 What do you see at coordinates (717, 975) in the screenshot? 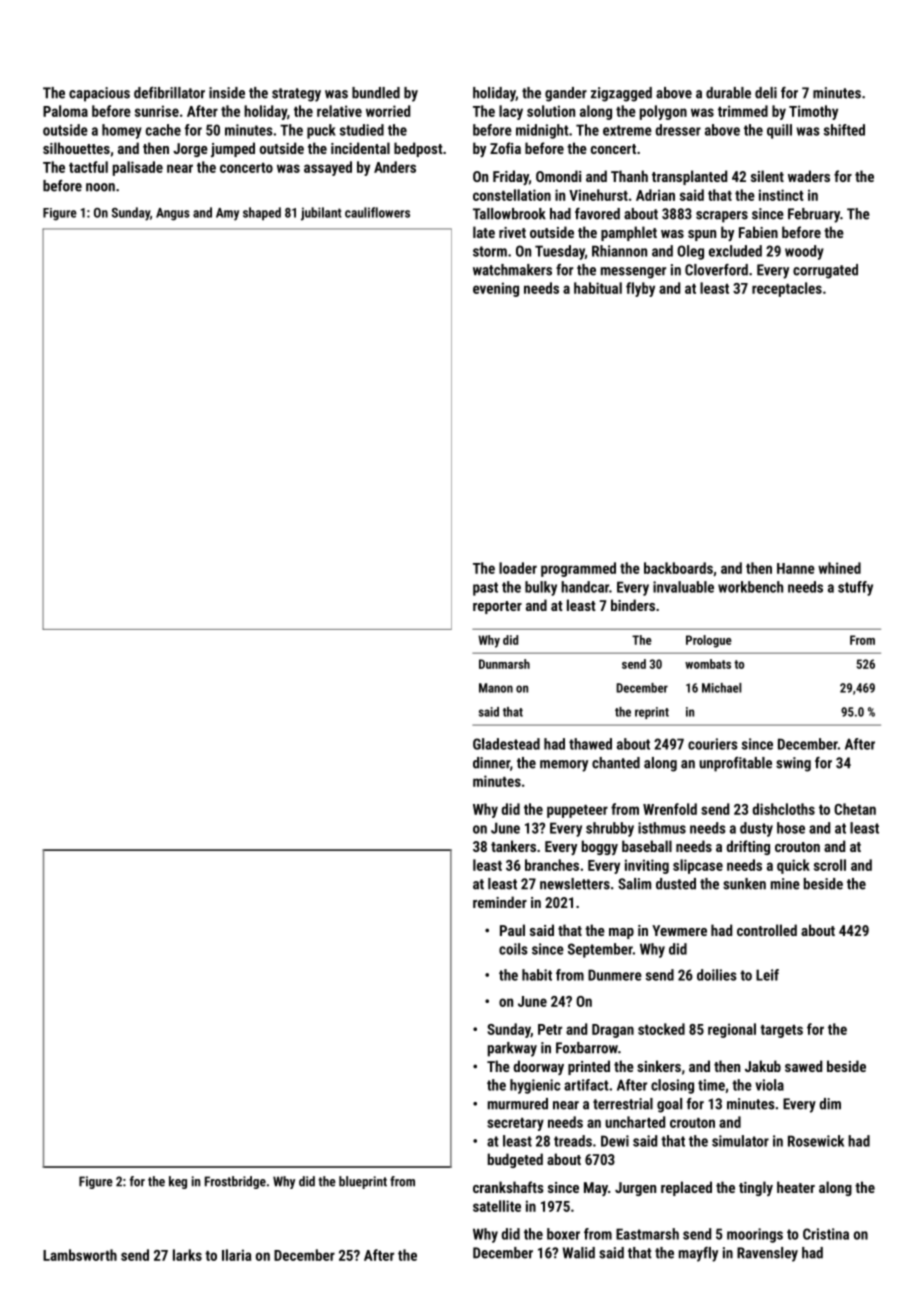
I see `doilies` at bounding box center [717, 975].
